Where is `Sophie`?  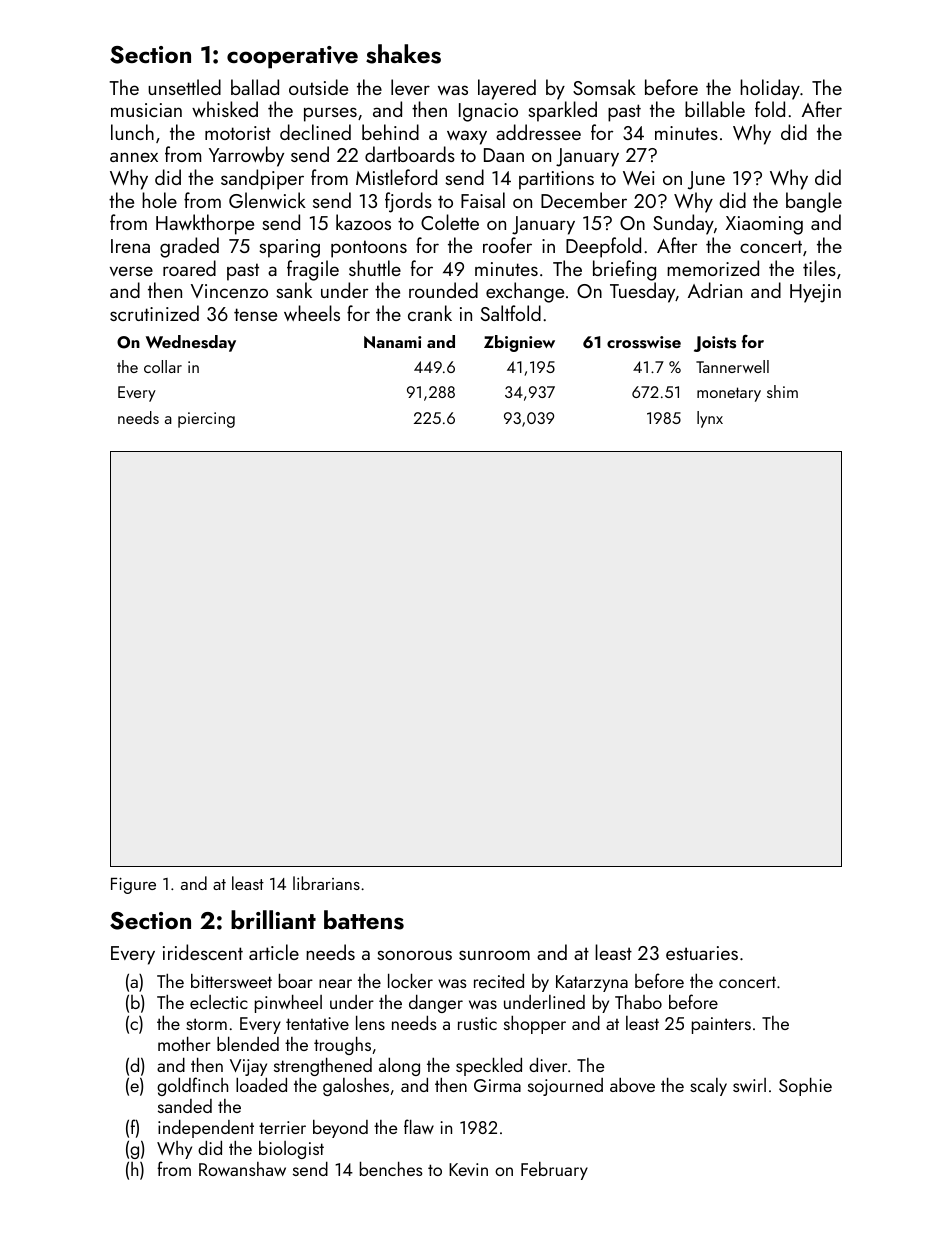 Sophie is located at coordinates (805, 1086).
